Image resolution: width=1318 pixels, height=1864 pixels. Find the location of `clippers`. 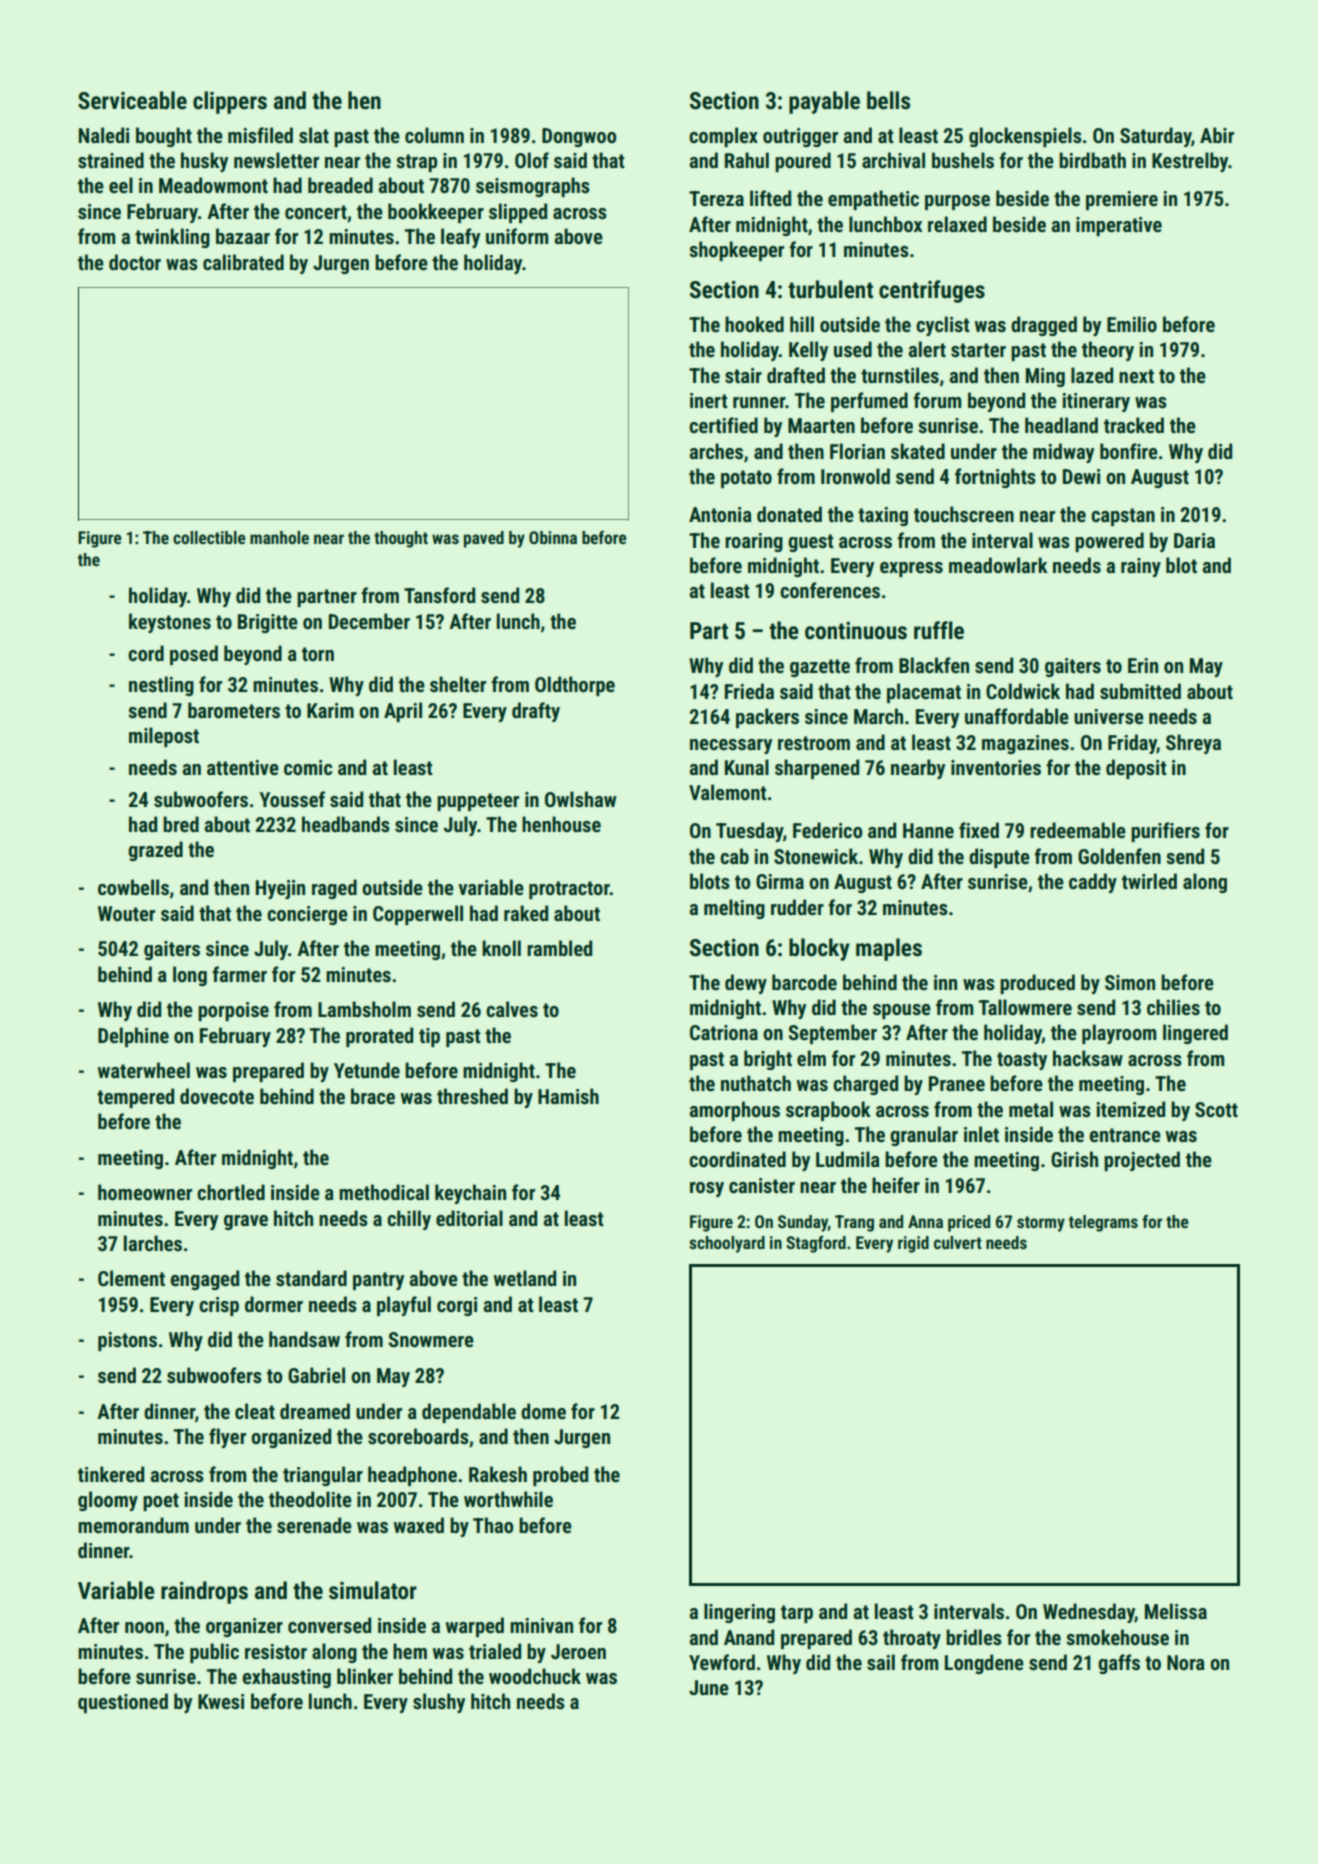

clippers is located at coordinates (230, 102).
